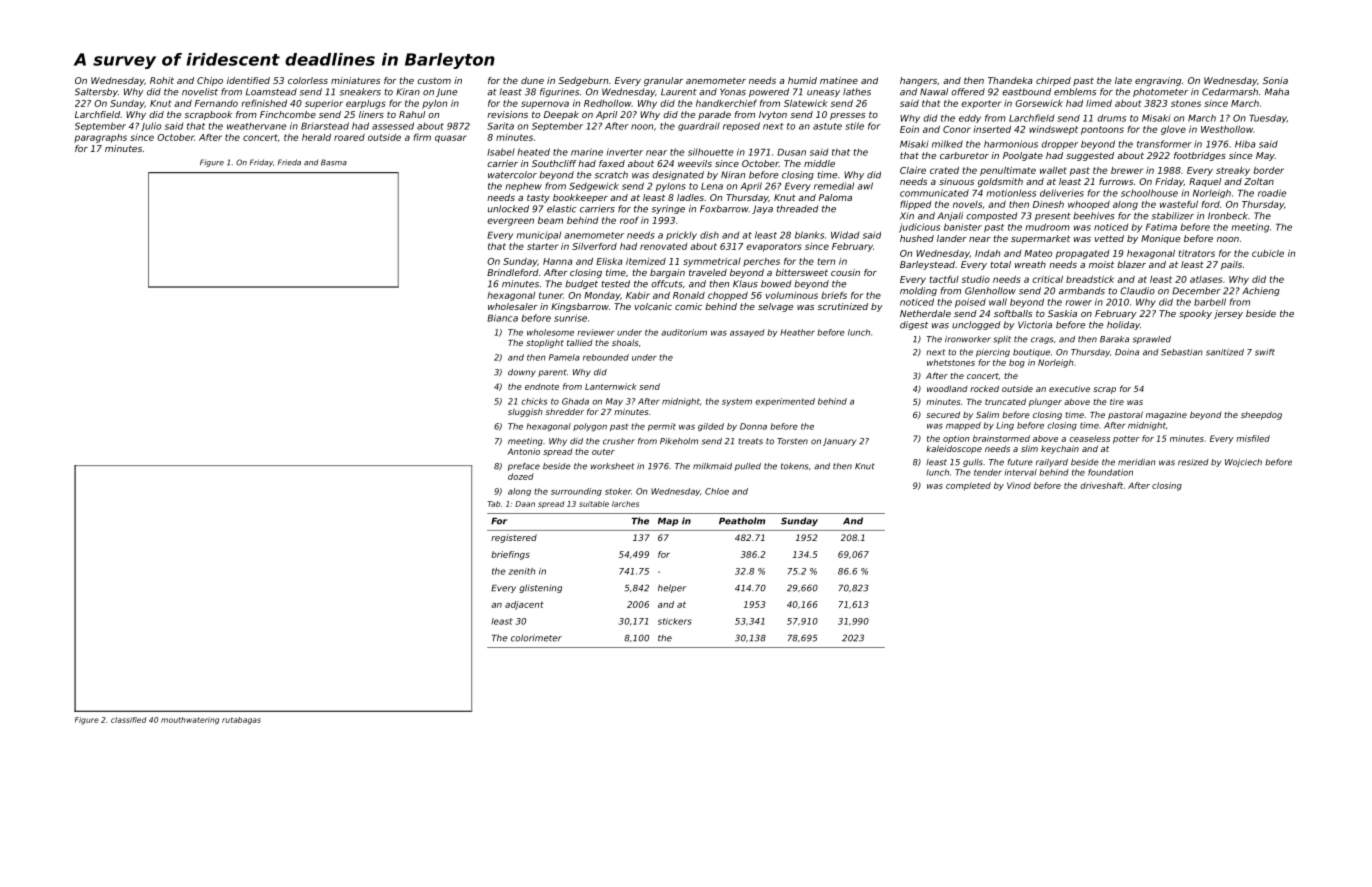  Describe the element at coordinates (1166, 416) in the screenshot. I see `magazine` at that location.
